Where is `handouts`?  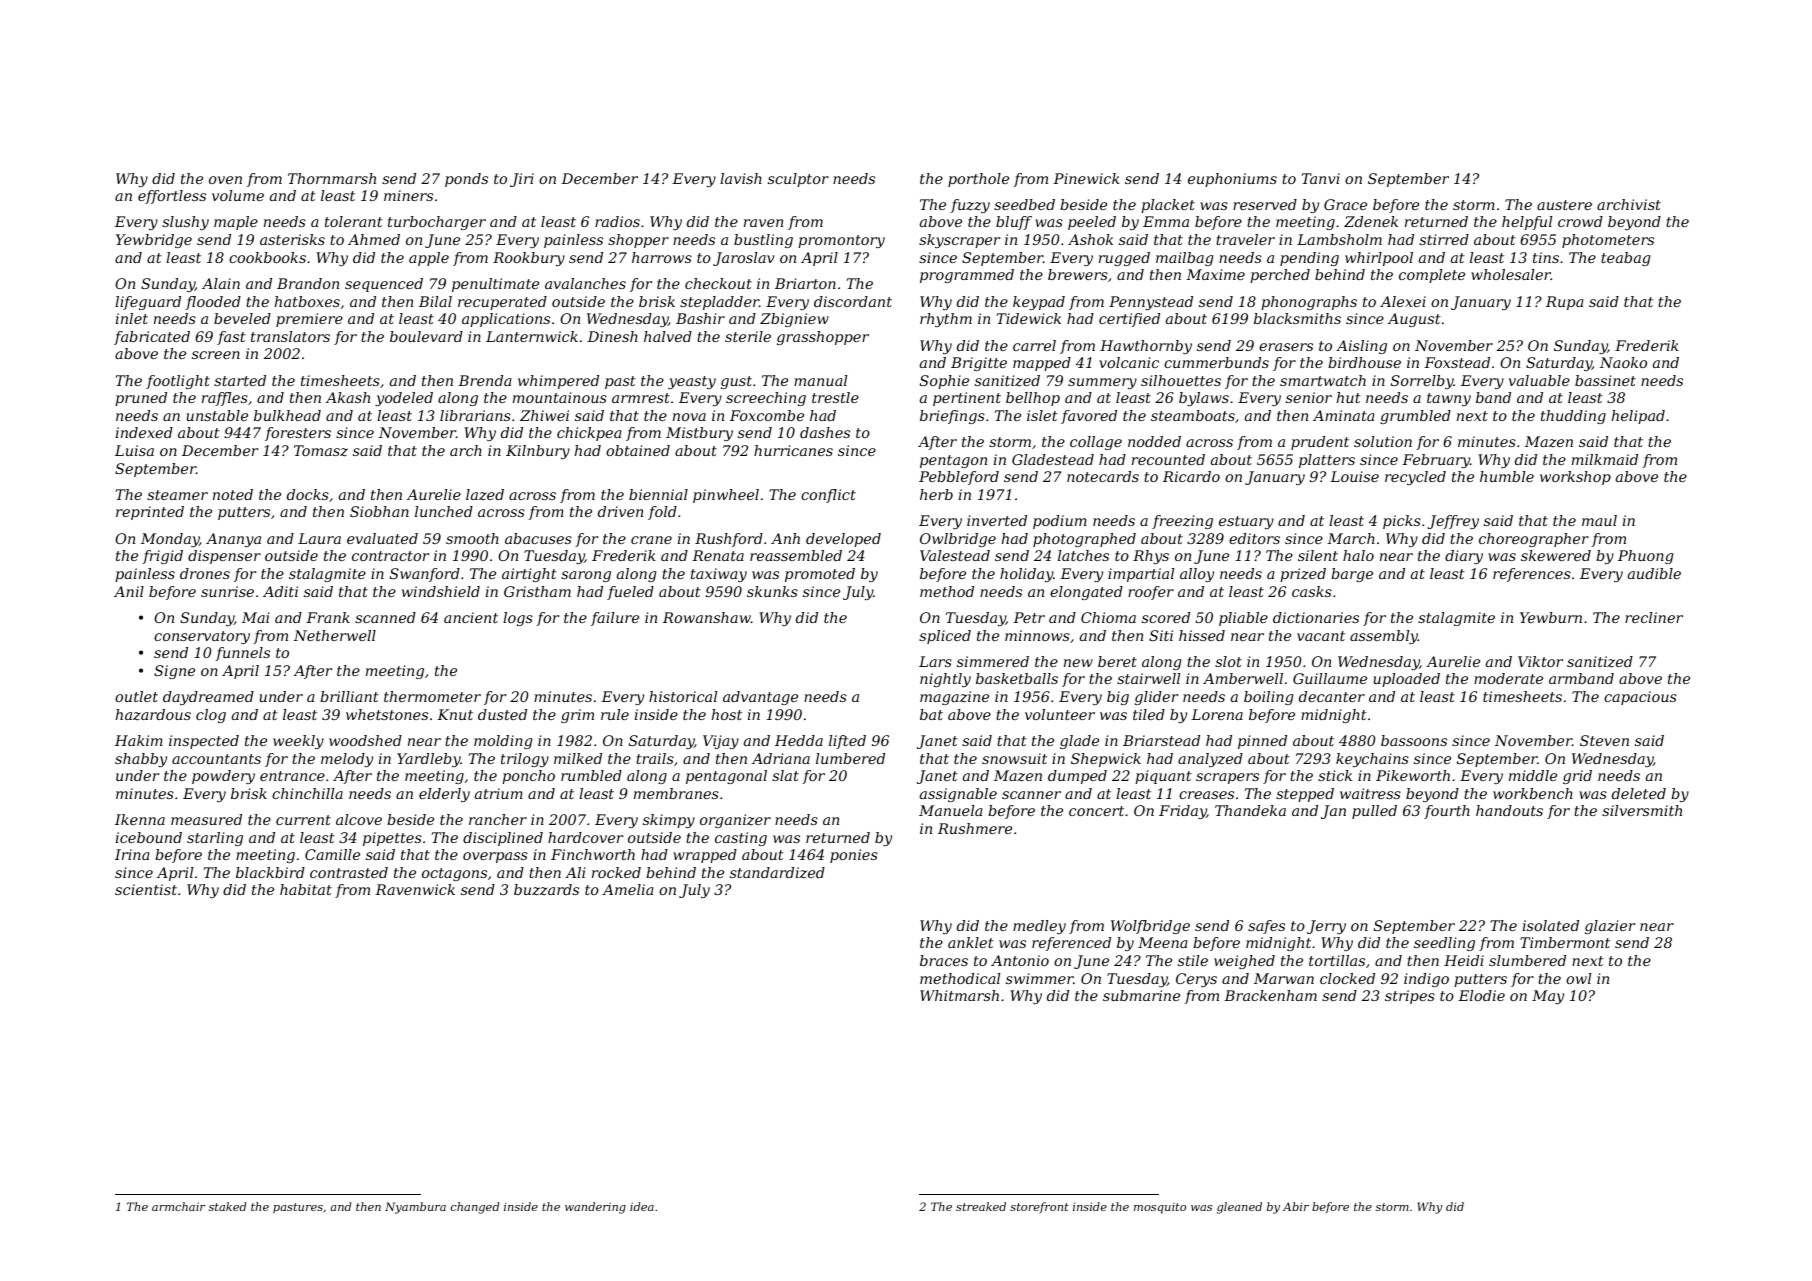
handouts is located at coordinates (1509, 810).
